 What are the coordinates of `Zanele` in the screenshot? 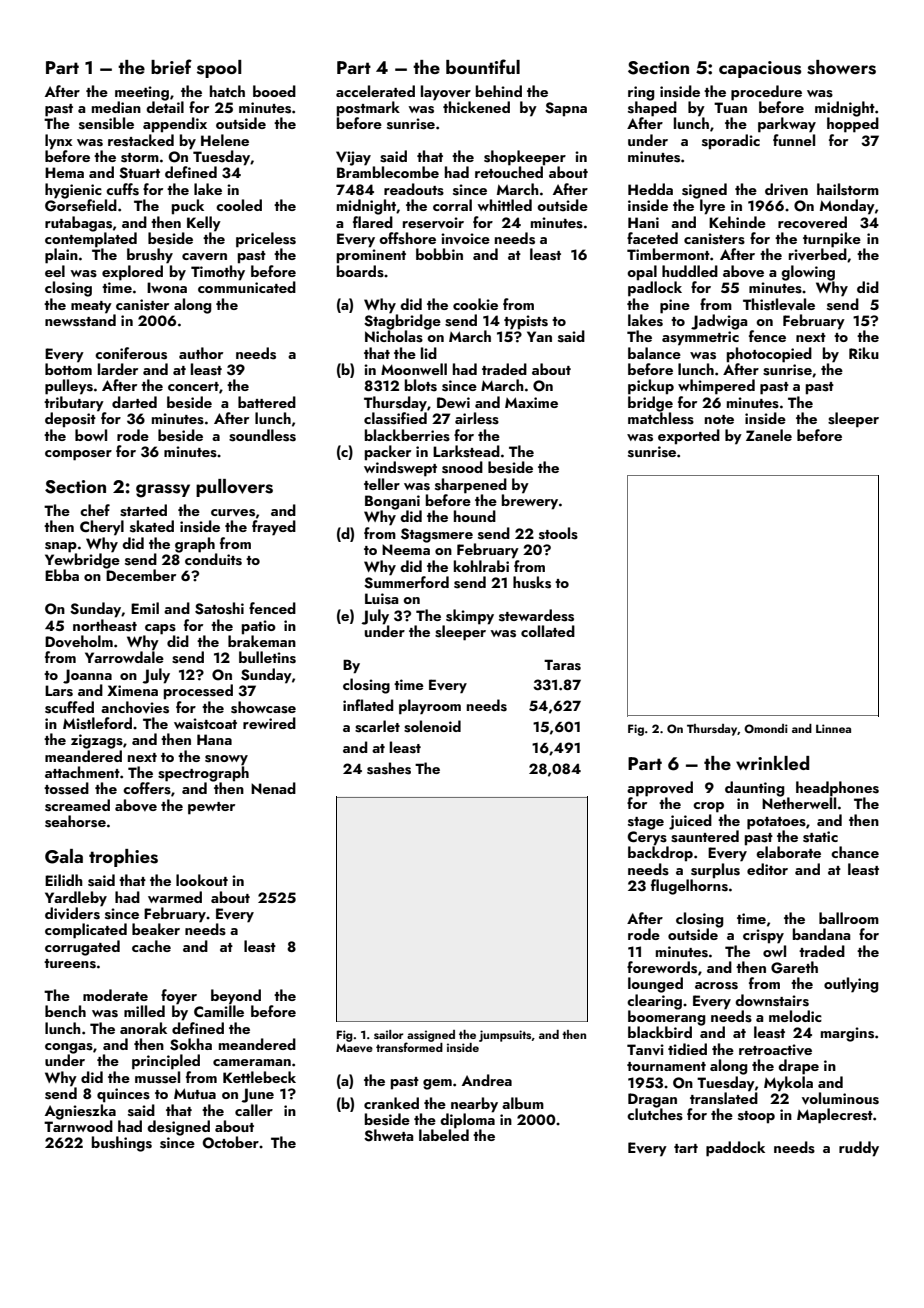 It's located at (769, 435).
